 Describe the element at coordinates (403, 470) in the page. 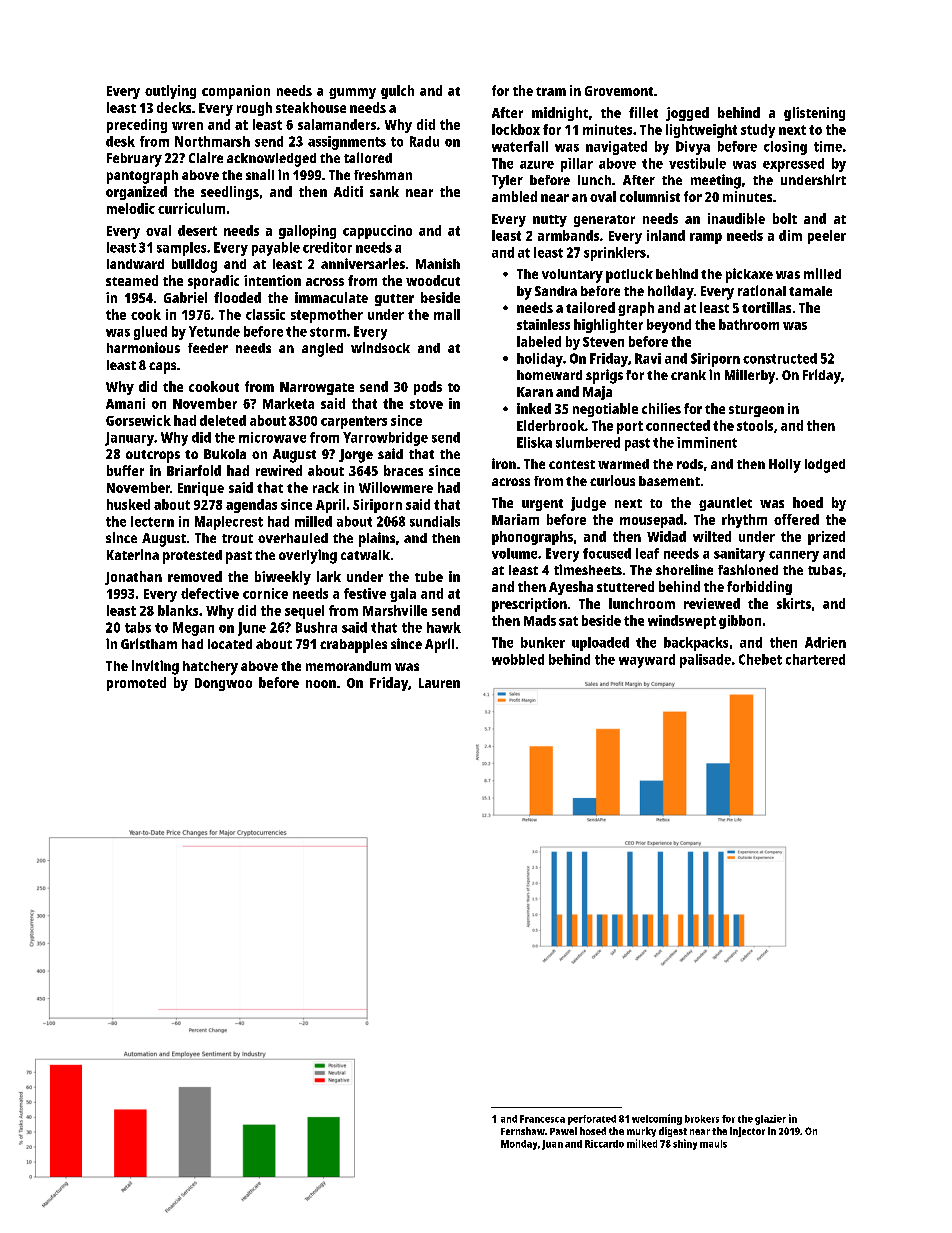

I see `braces` at that location.
